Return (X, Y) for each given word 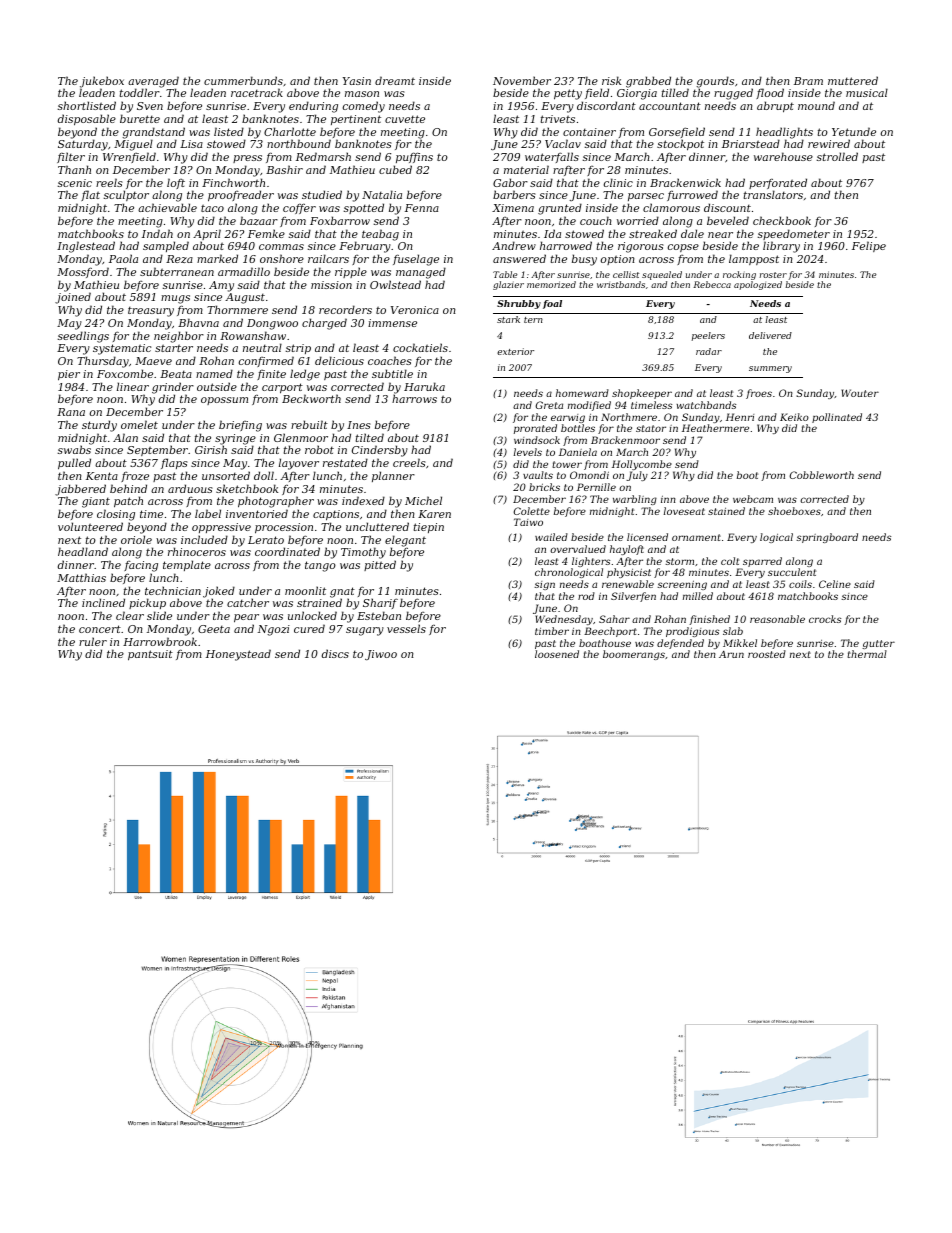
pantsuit (150, 655)
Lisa (191, 144)
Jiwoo (381, 655)
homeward (582, 393)
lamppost (754, 259)
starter (174, 348)
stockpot (680, 145)
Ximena (513, 208)
